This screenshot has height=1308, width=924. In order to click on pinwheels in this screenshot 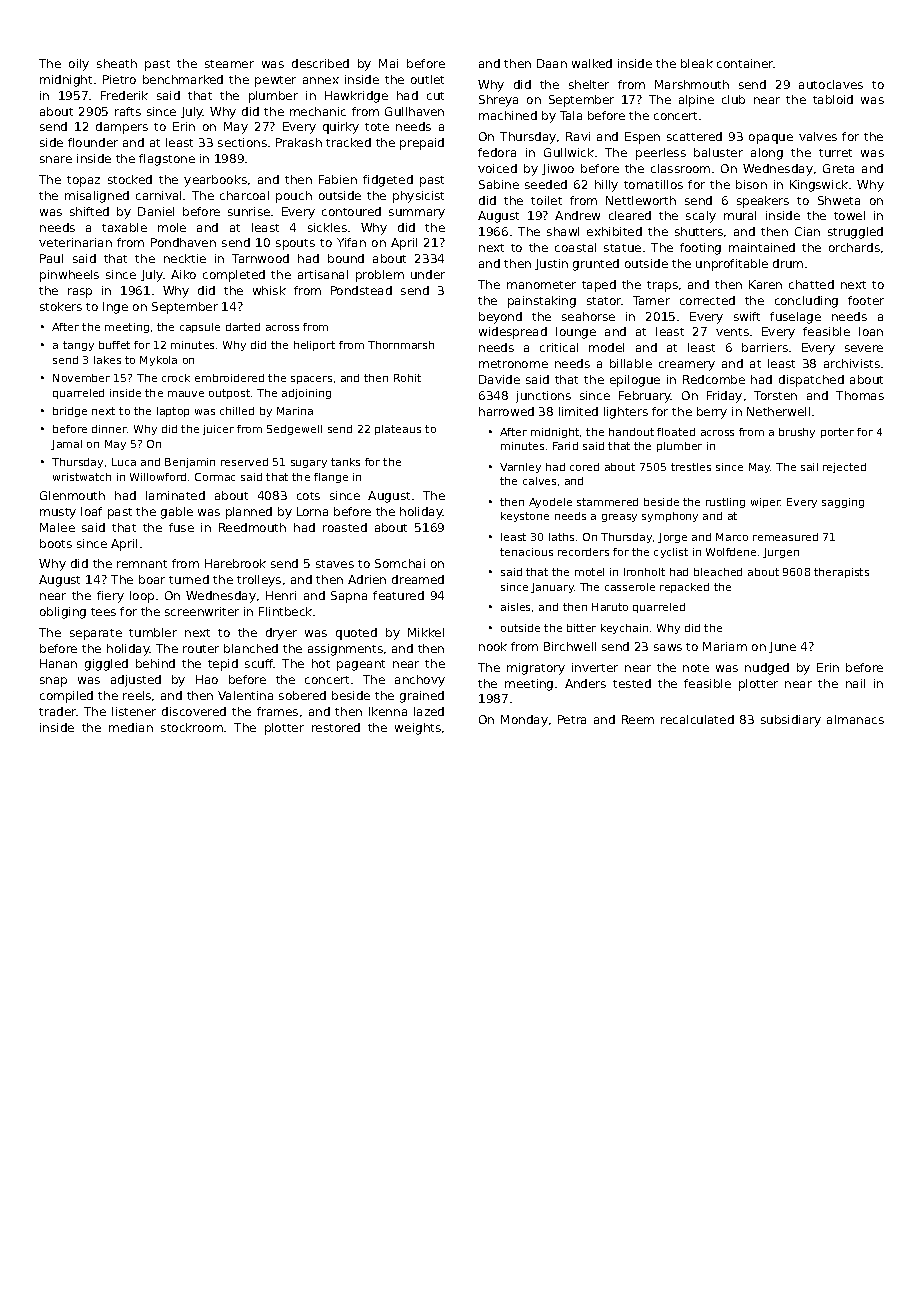, I will do `click(69, 276)`.
